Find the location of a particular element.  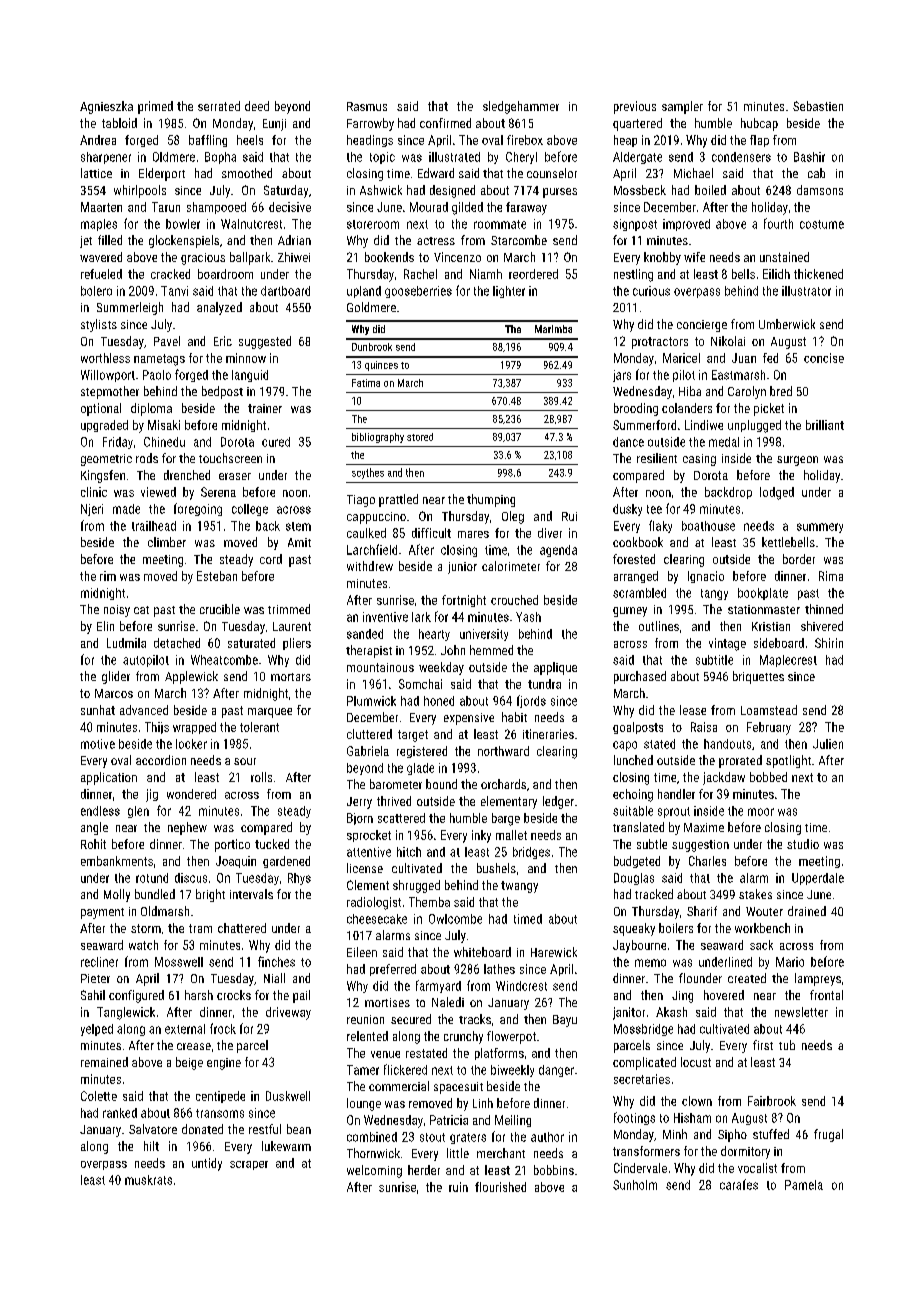

designed is located at coordinates (452, 191).
